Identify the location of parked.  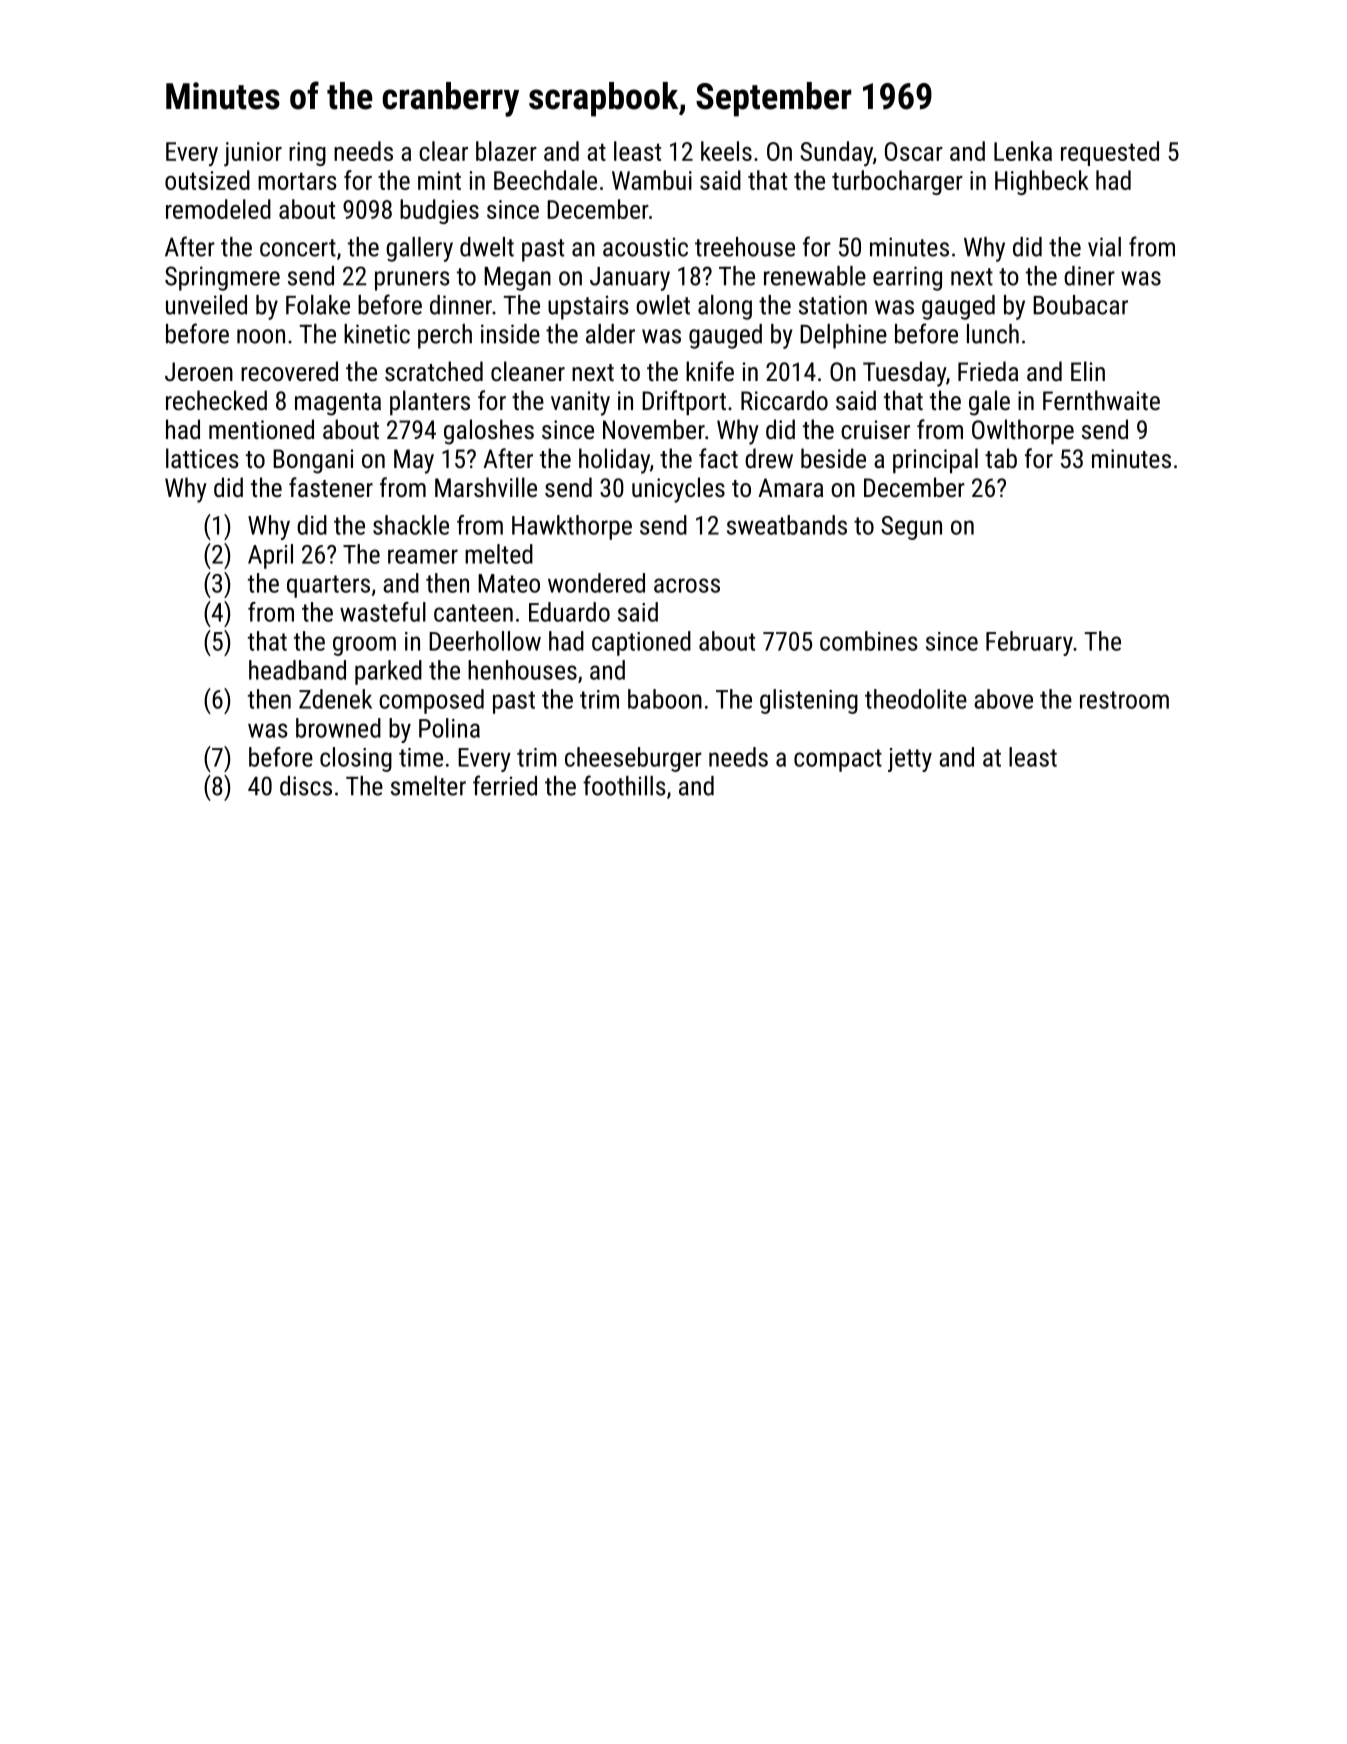
(388, 672).
